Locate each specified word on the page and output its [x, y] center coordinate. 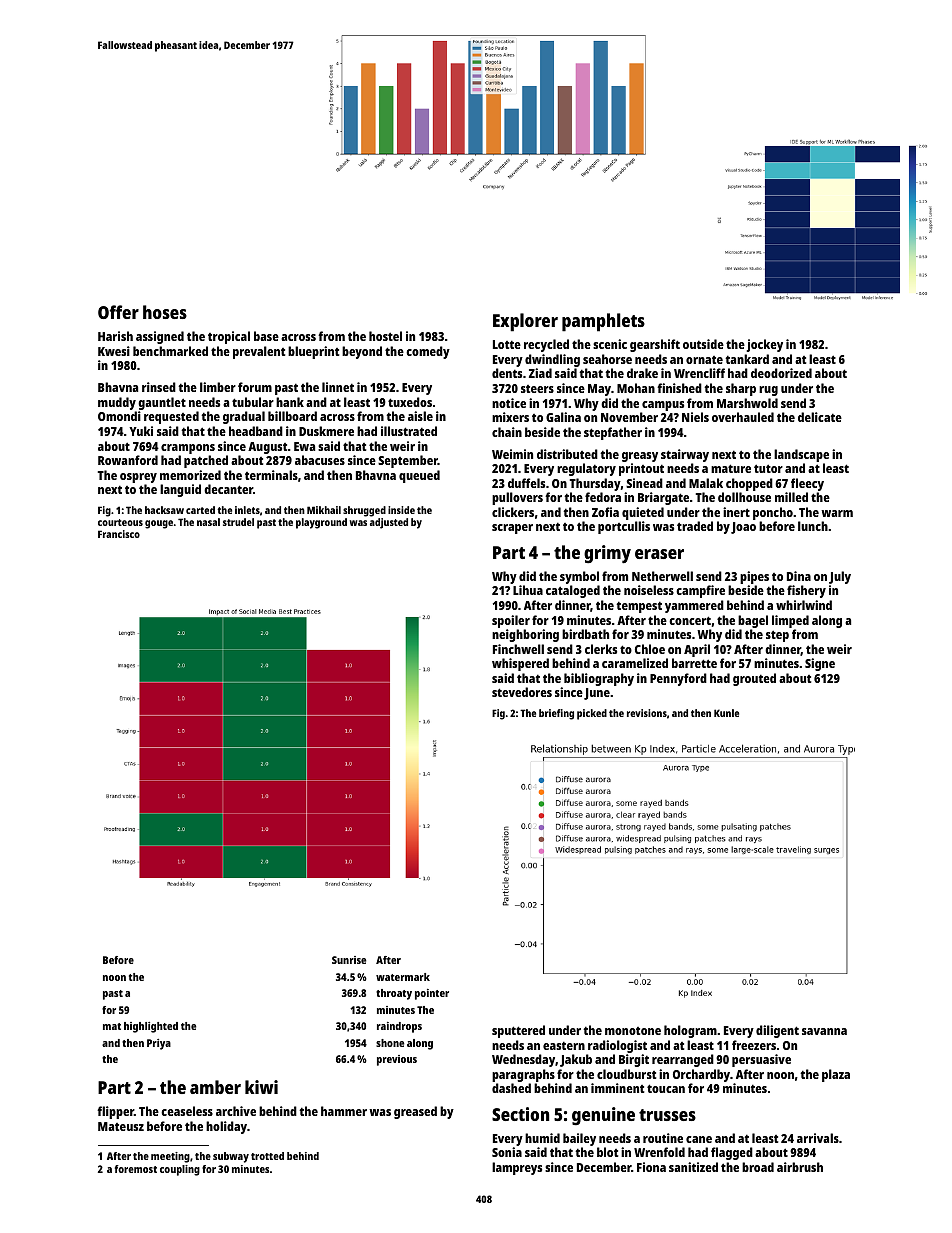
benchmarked [170, 351]
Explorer [525, 322]
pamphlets [603, 322]
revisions [647, 713]
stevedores [522, 692]
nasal [208, 522]
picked [592, 714]
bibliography [599, 679]
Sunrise [349, 960]
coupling [180, 1170]
